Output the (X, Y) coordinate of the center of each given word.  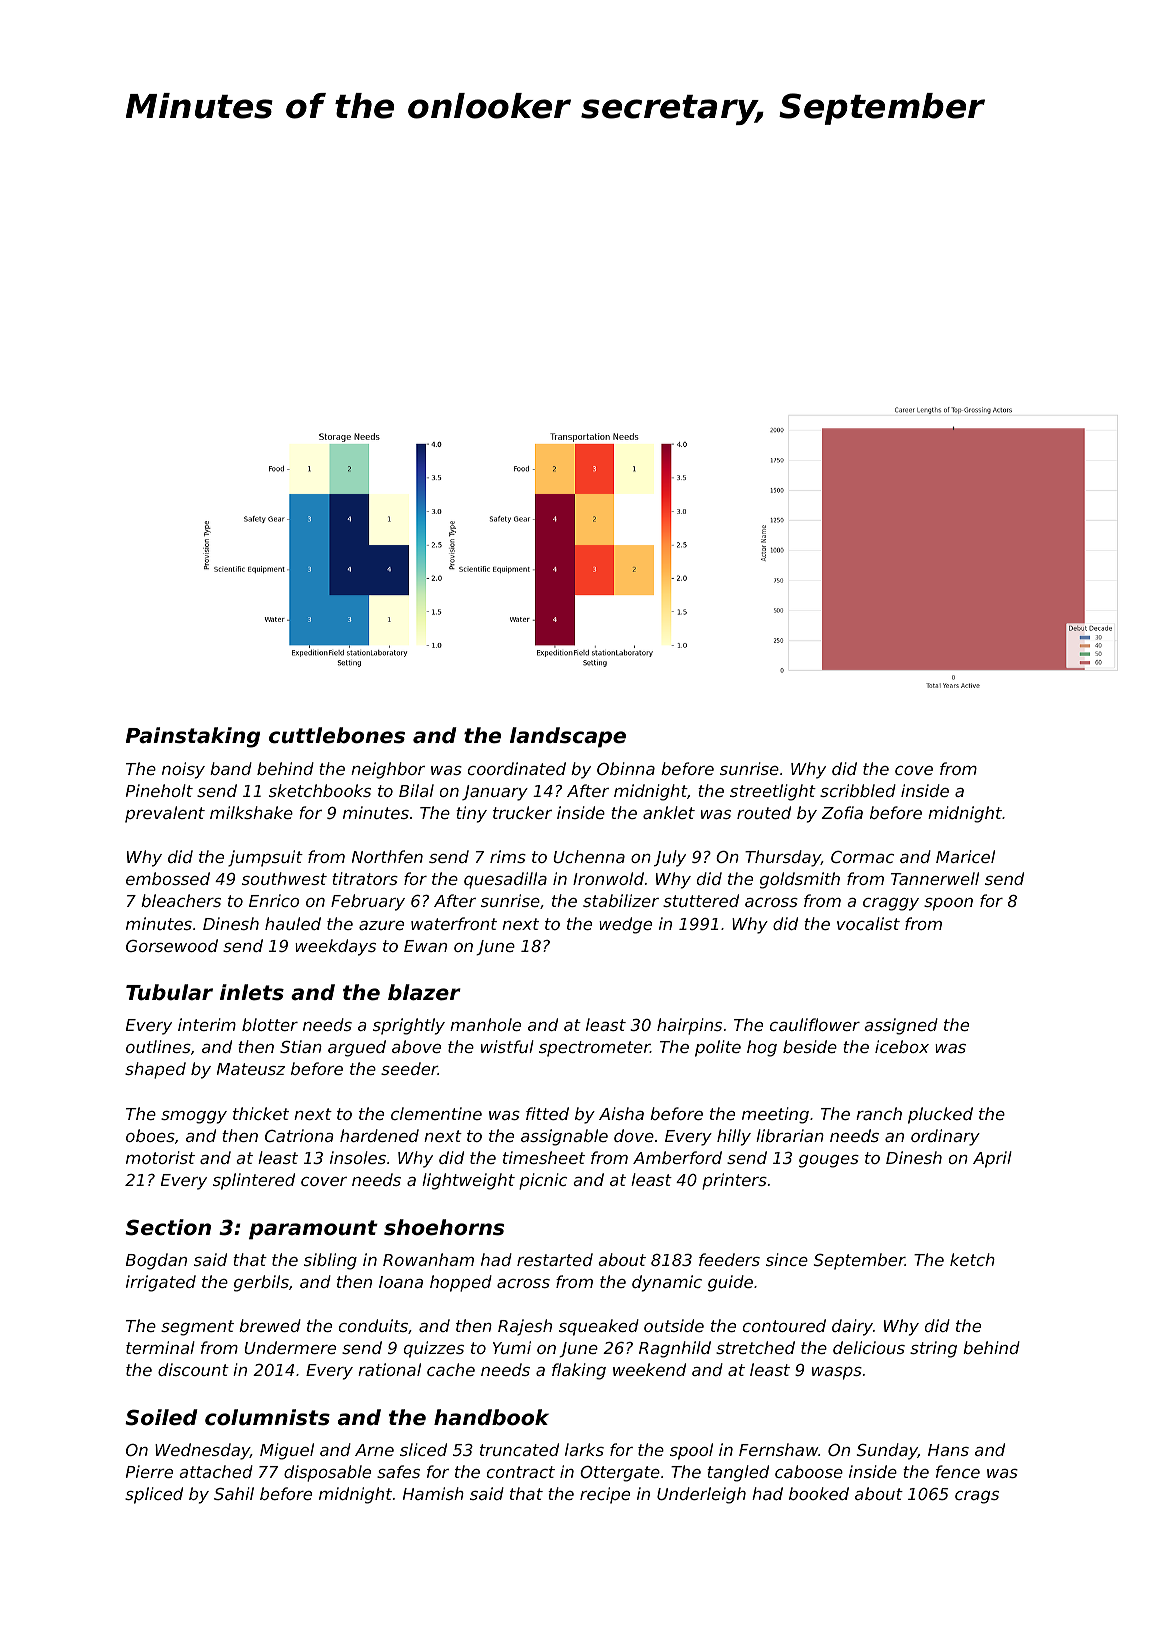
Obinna (626, 768)
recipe (605, 1495)
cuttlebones (337, 735)
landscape (568, 737)
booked (819, 1493)
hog (762, 1048)
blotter (270, 1024)
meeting (775, 1115)
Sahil (234, 1493)
